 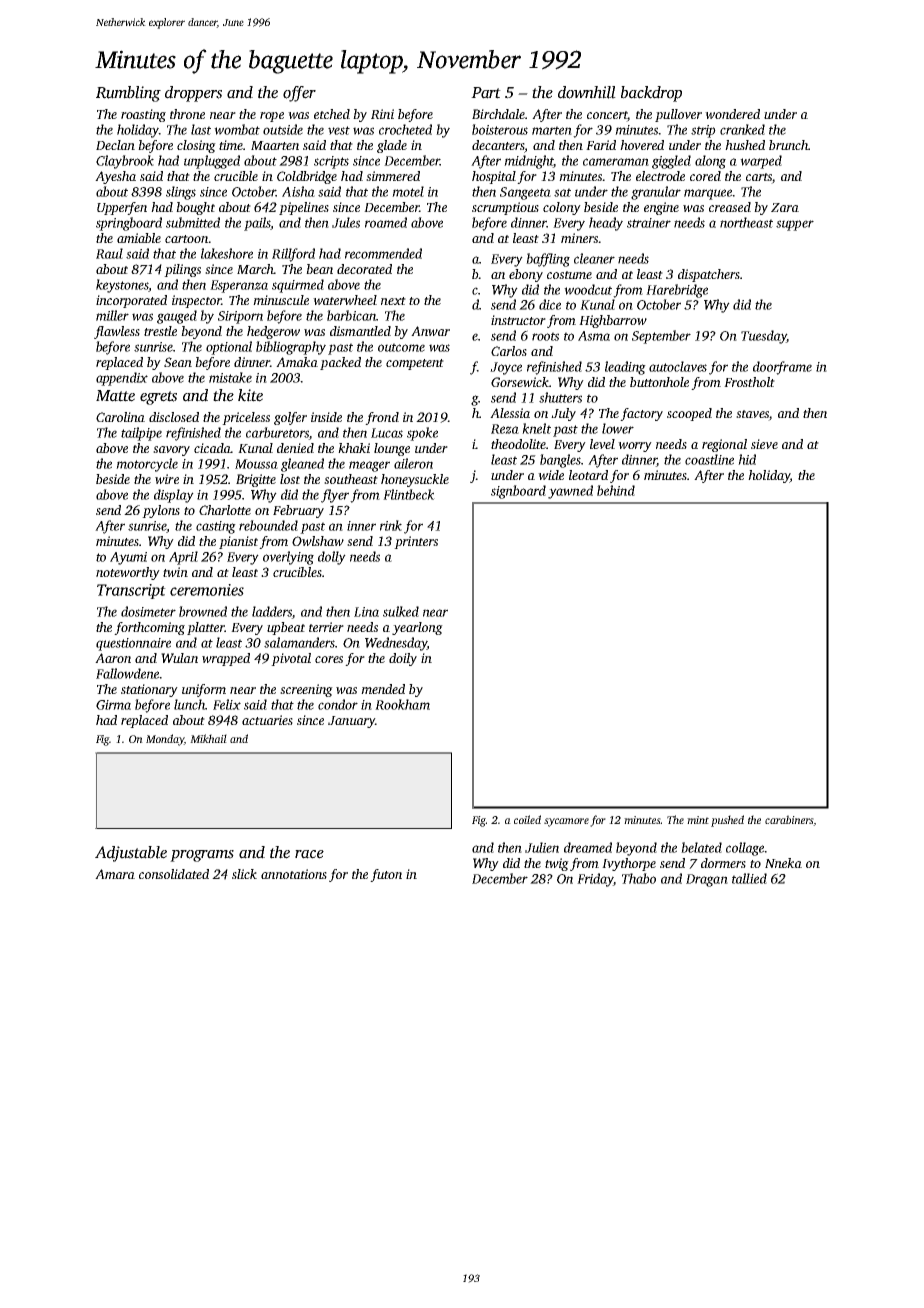 What do you see at coordinates (165, 740) in the document?
I see `Monday` at bounding box center [165, 740].
